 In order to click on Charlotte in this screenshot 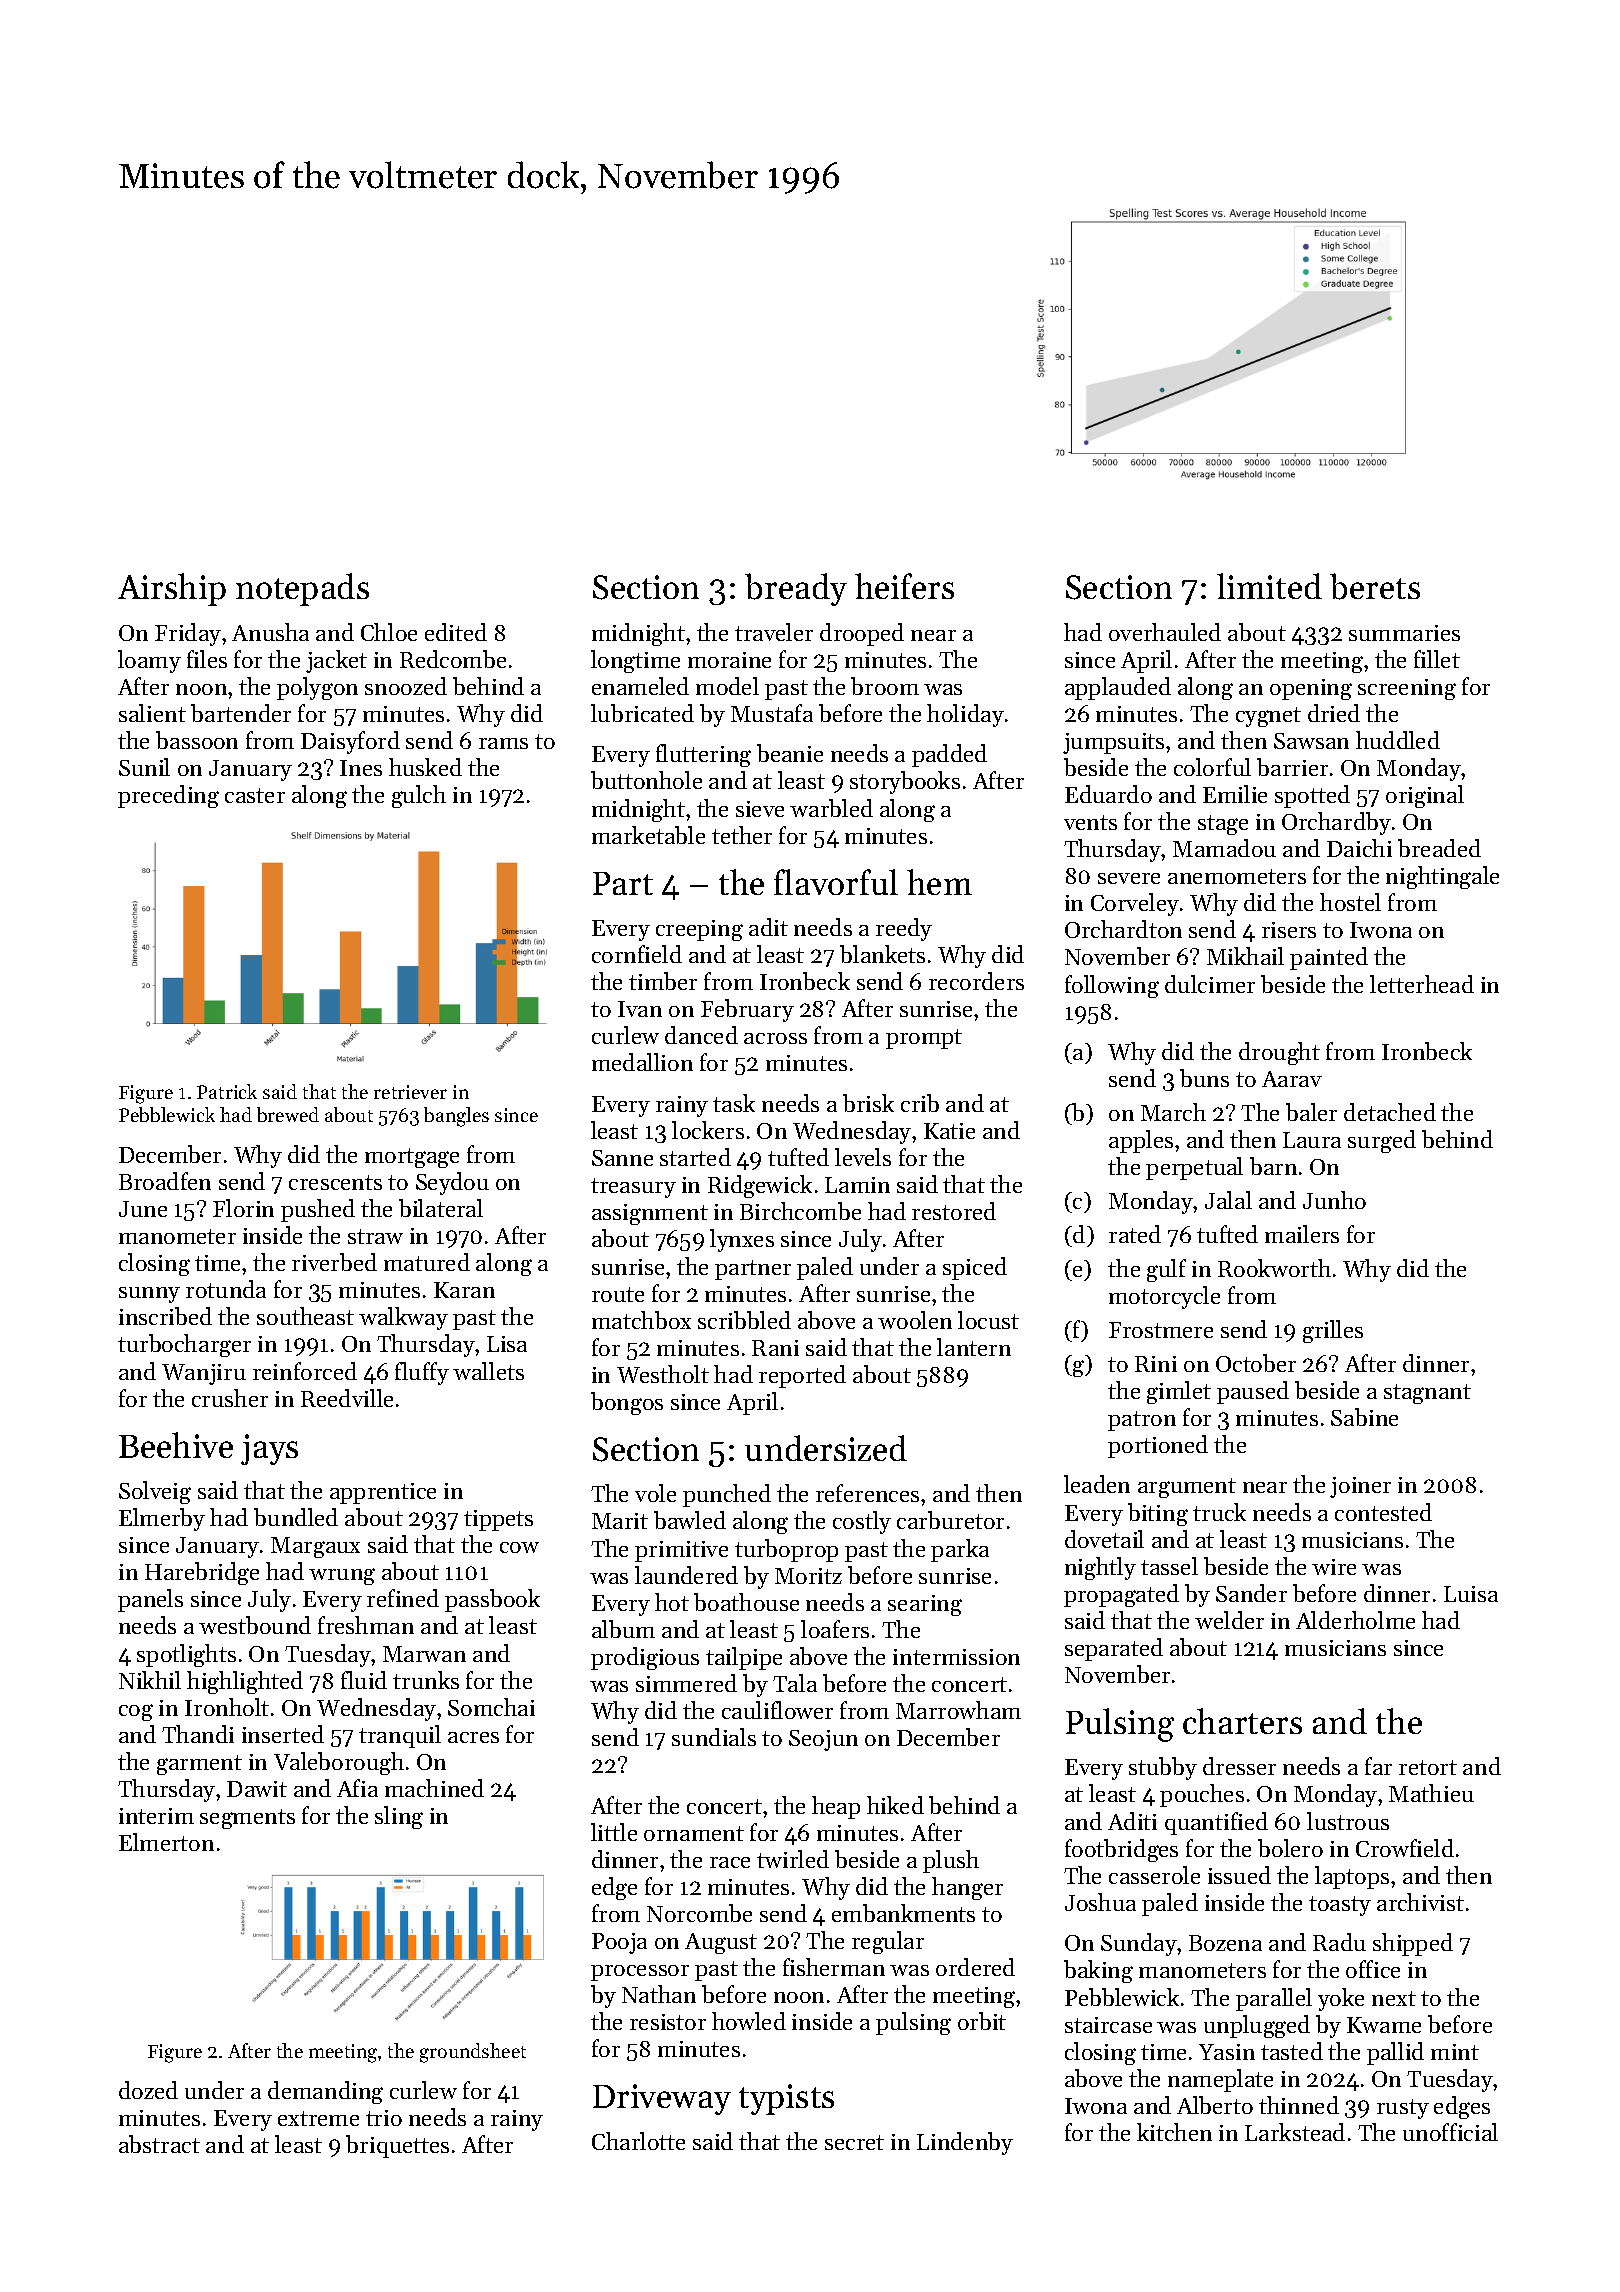, I will do `click(638, 2141)`.
